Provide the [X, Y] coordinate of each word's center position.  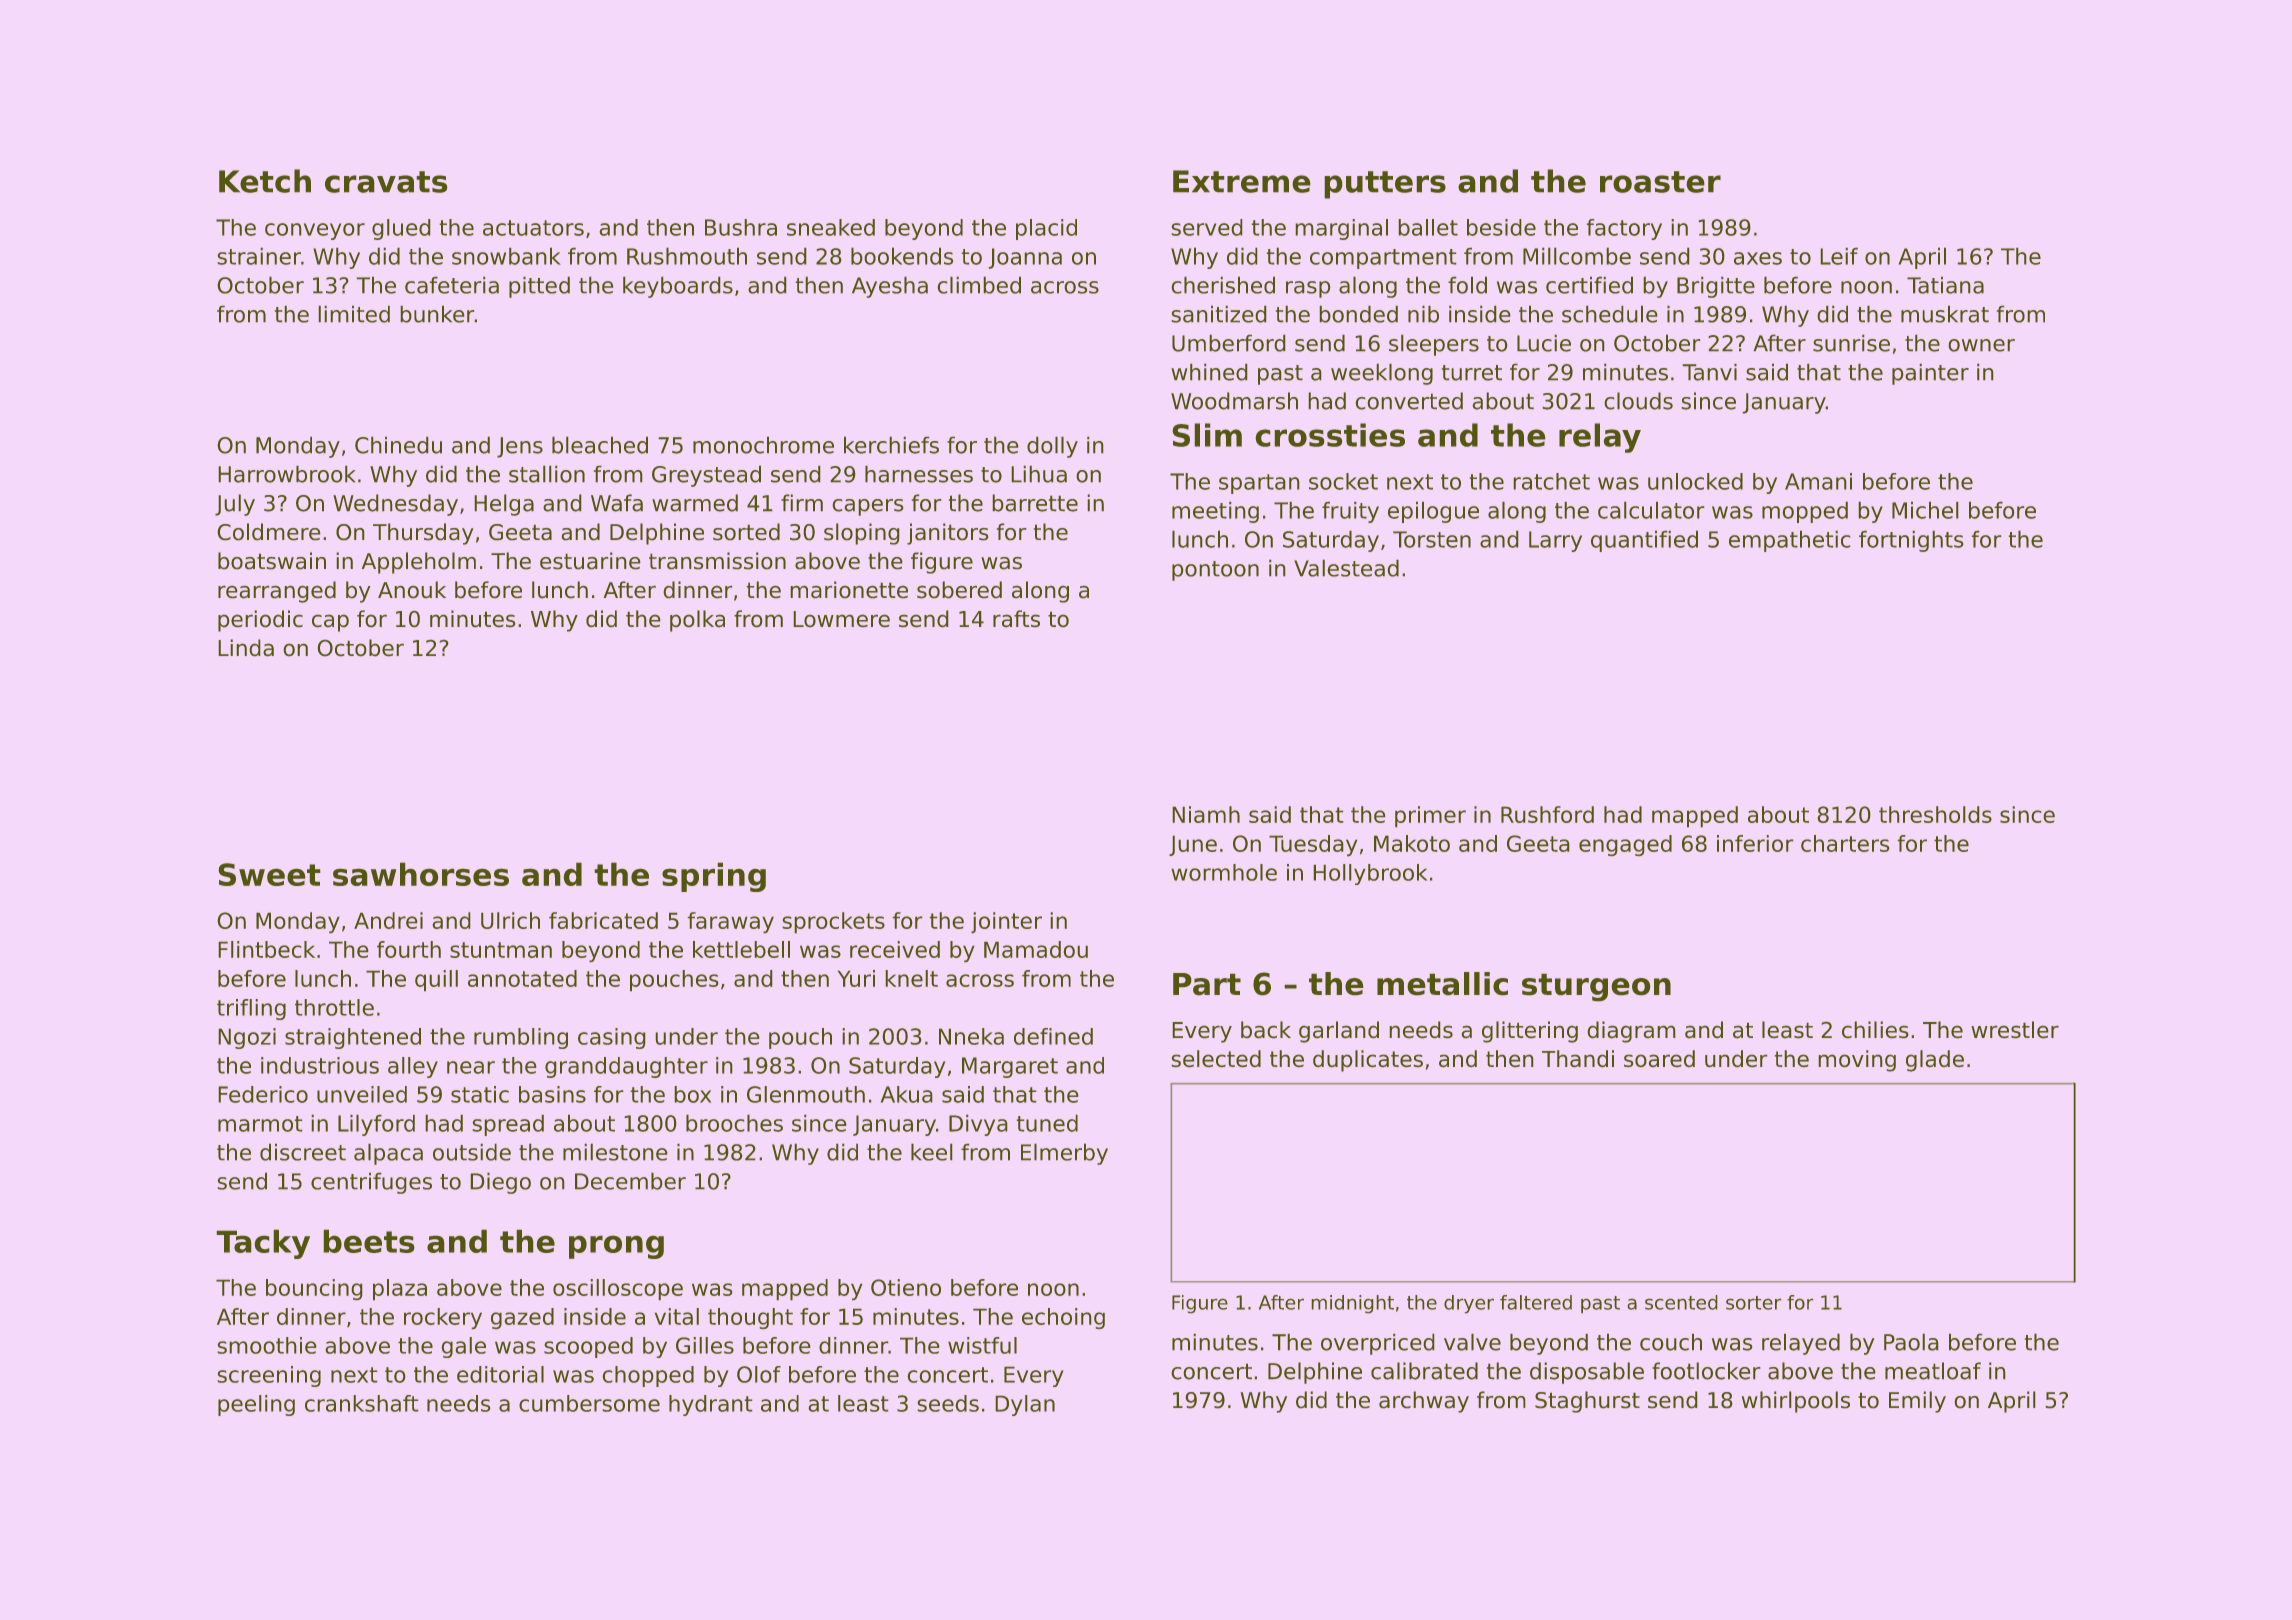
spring [714, 877]
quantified [1644, 541]
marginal [1342, 229]
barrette [1035, 503]
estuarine [590, 560]
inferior [1755, 843]
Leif [1839, 256]
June [1193, 846]
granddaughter [626, 1067]
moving [1857, 1061]
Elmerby [1064, 1154]
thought [750, 1318]
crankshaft [361, 1403]
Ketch [265, 181]
